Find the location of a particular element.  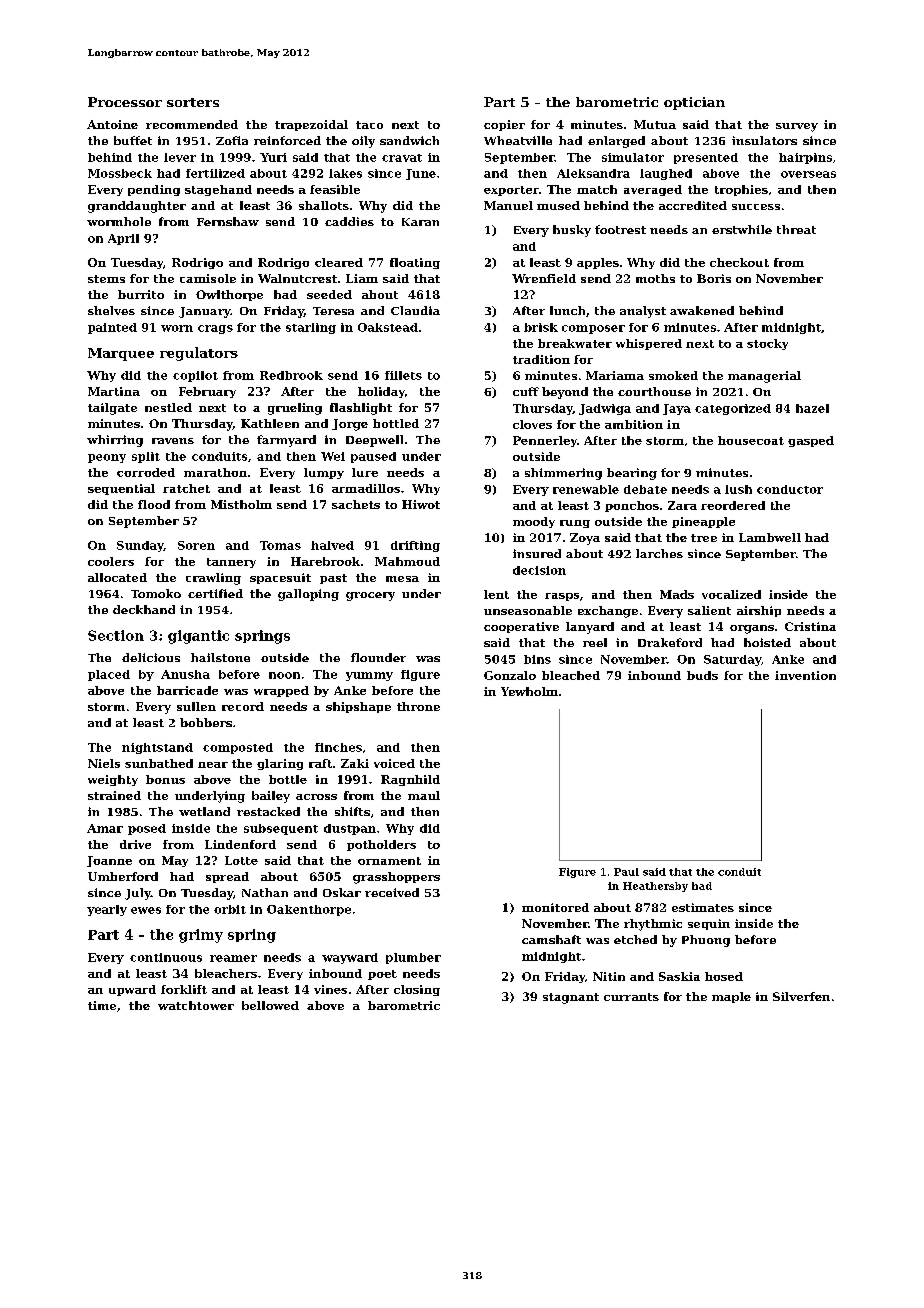

Manuel is located at coordinates (508, 205).
